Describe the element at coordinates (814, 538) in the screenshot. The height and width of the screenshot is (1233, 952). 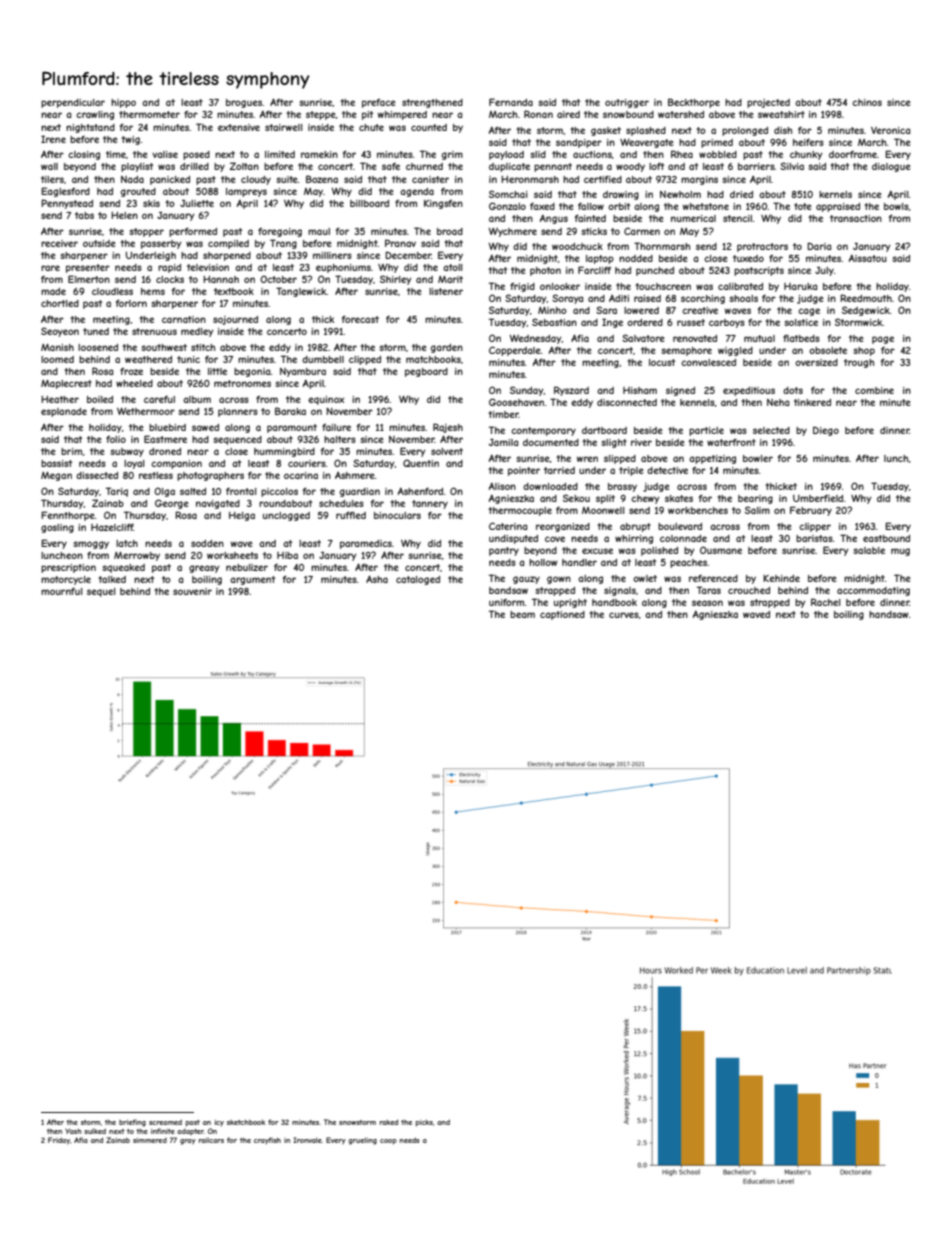
I see `baristas` at that location.
